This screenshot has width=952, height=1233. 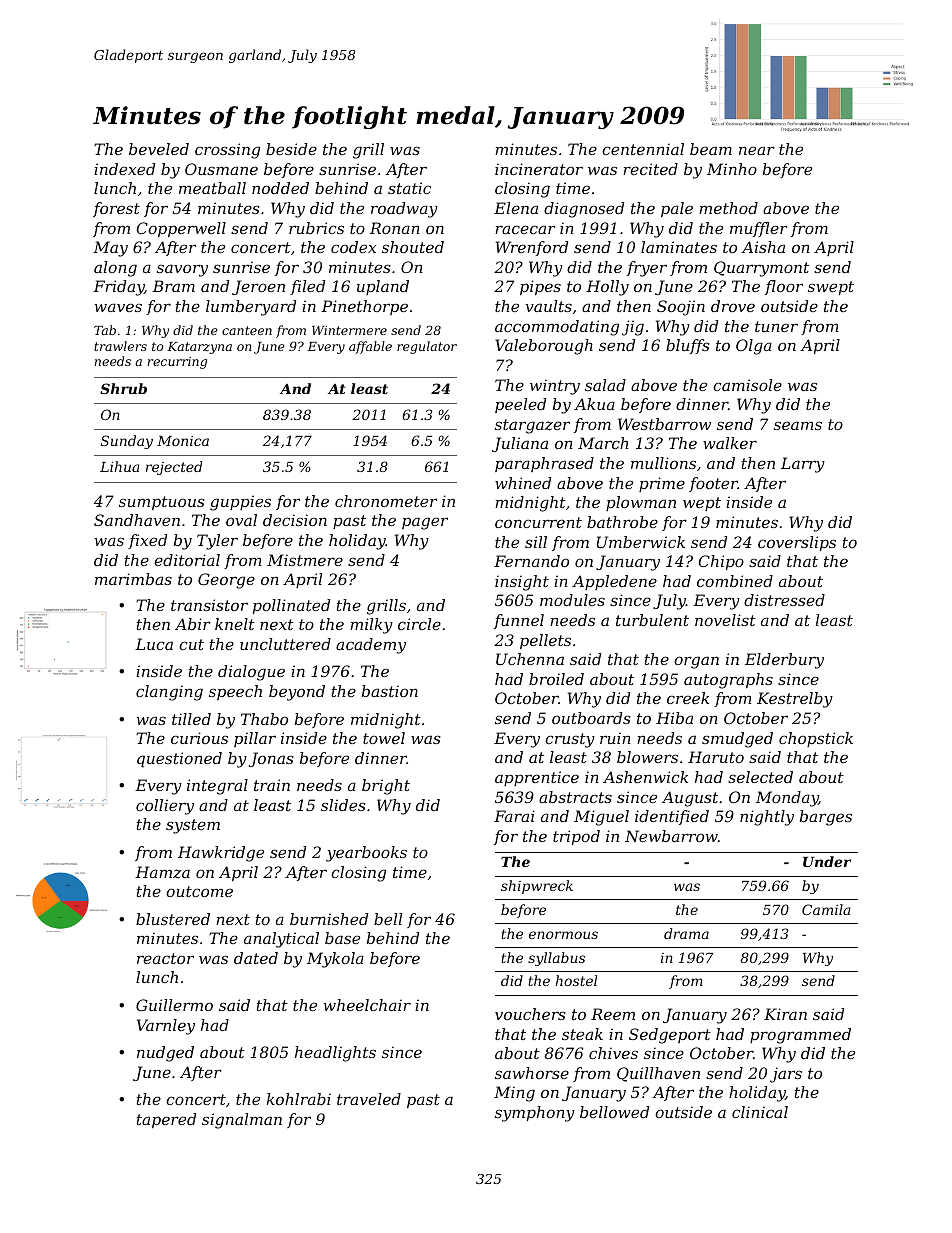 I want to click on tapered, so click(x=166, y=1120).
